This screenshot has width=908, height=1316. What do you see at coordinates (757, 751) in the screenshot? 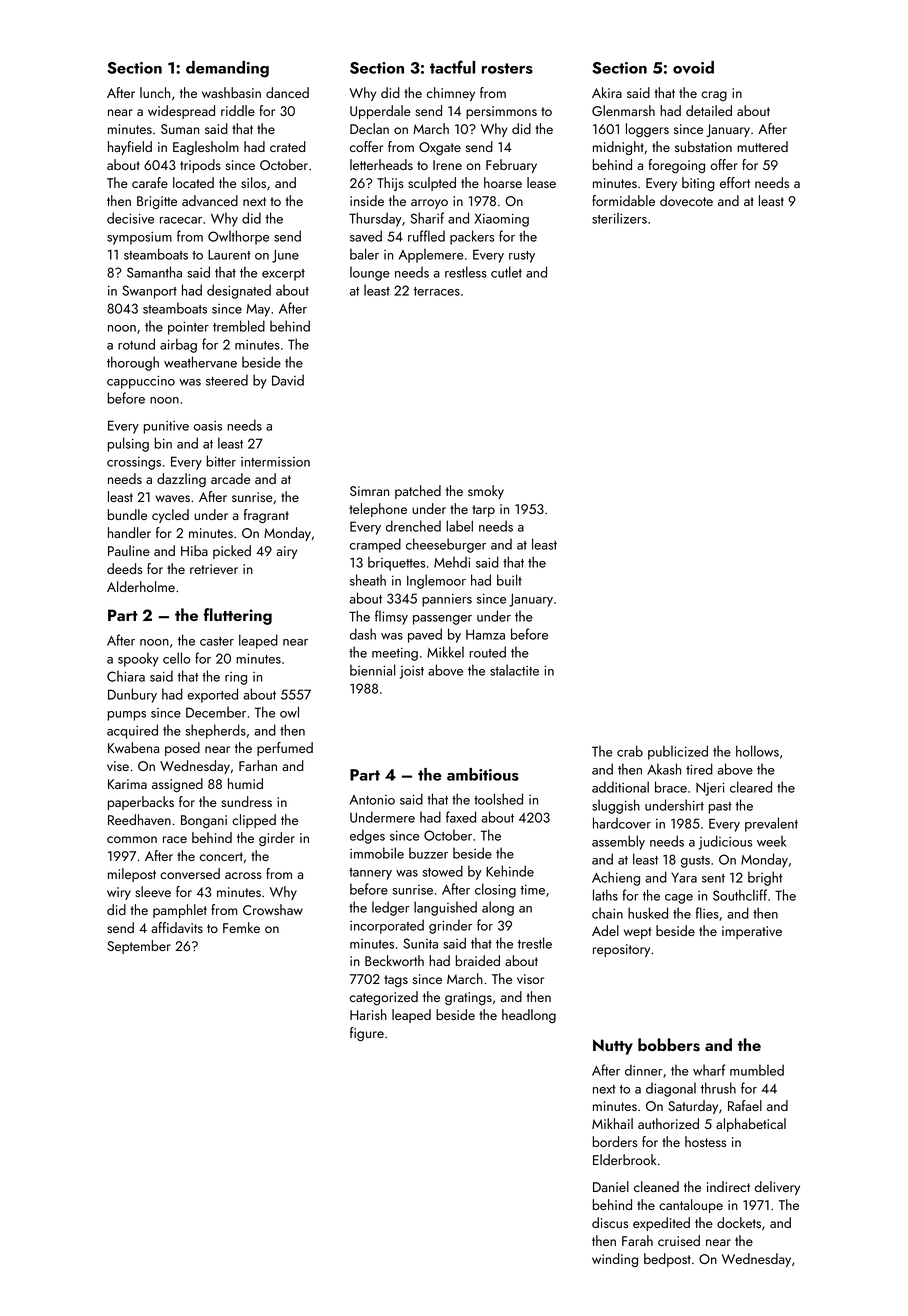
I see `hollows` at bounding box center [757, 751].
